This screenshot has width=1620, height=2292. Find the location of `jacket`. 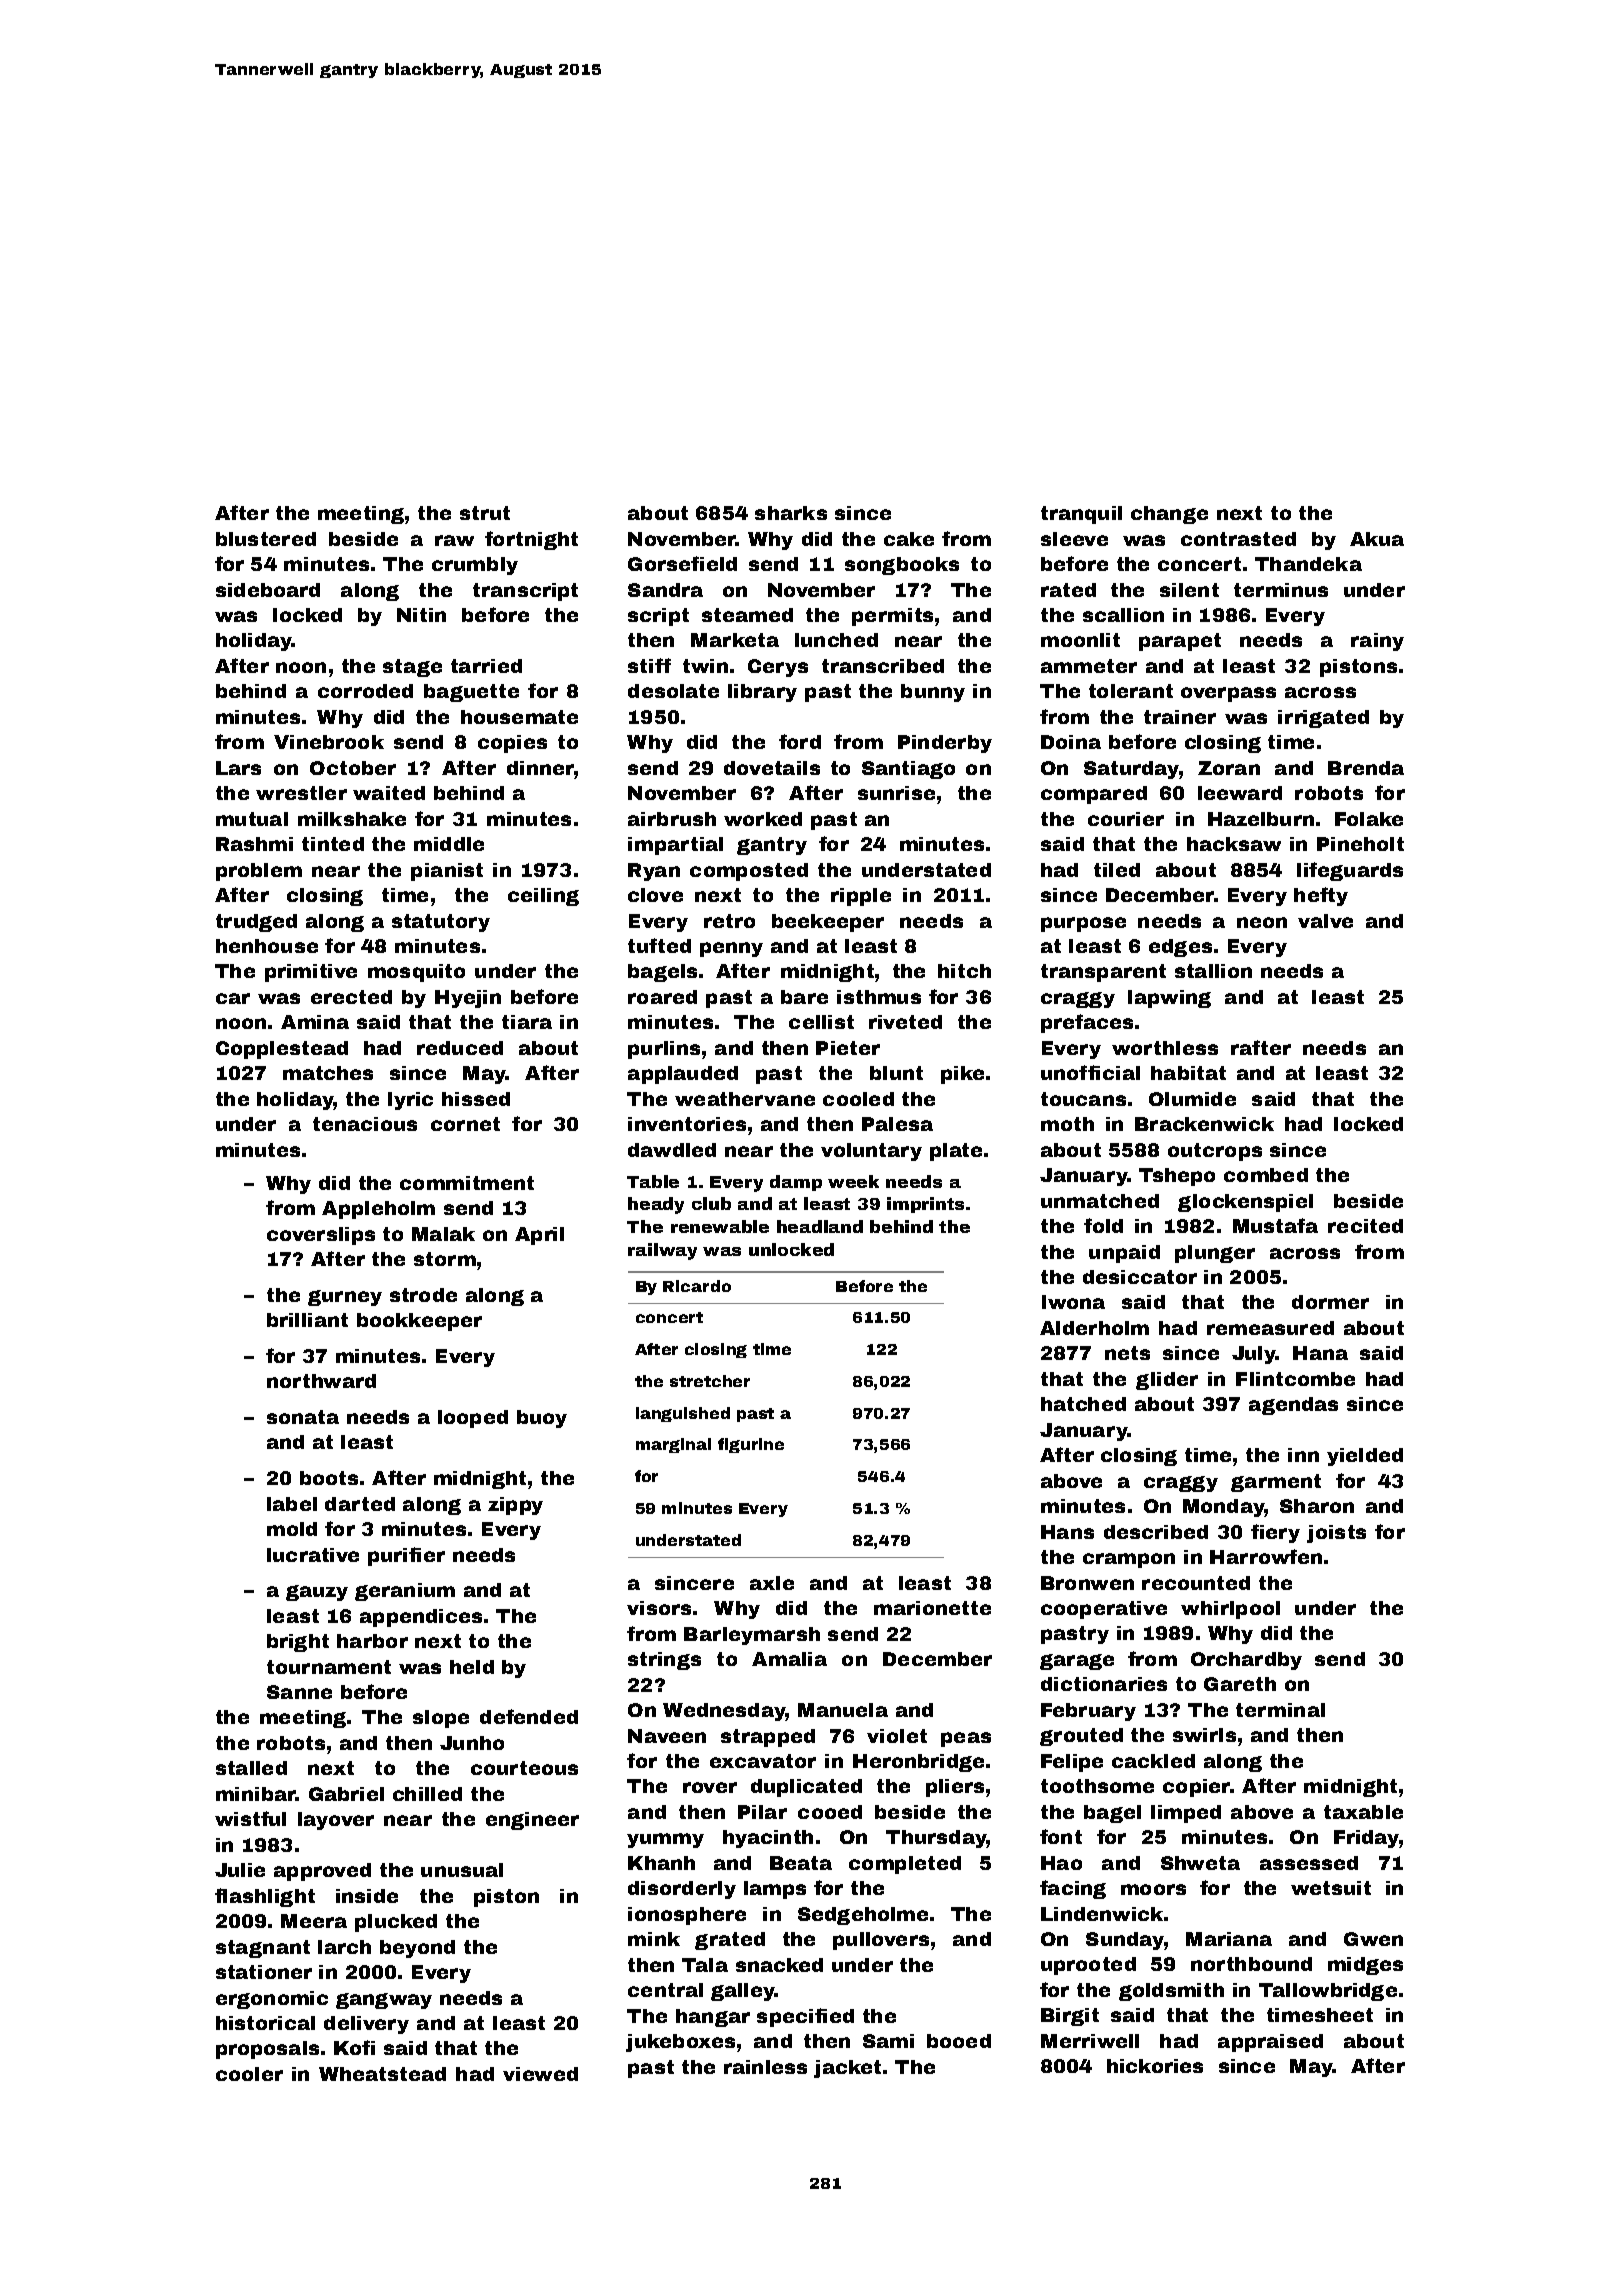

jacket is located at coordinates (847, 2069).
